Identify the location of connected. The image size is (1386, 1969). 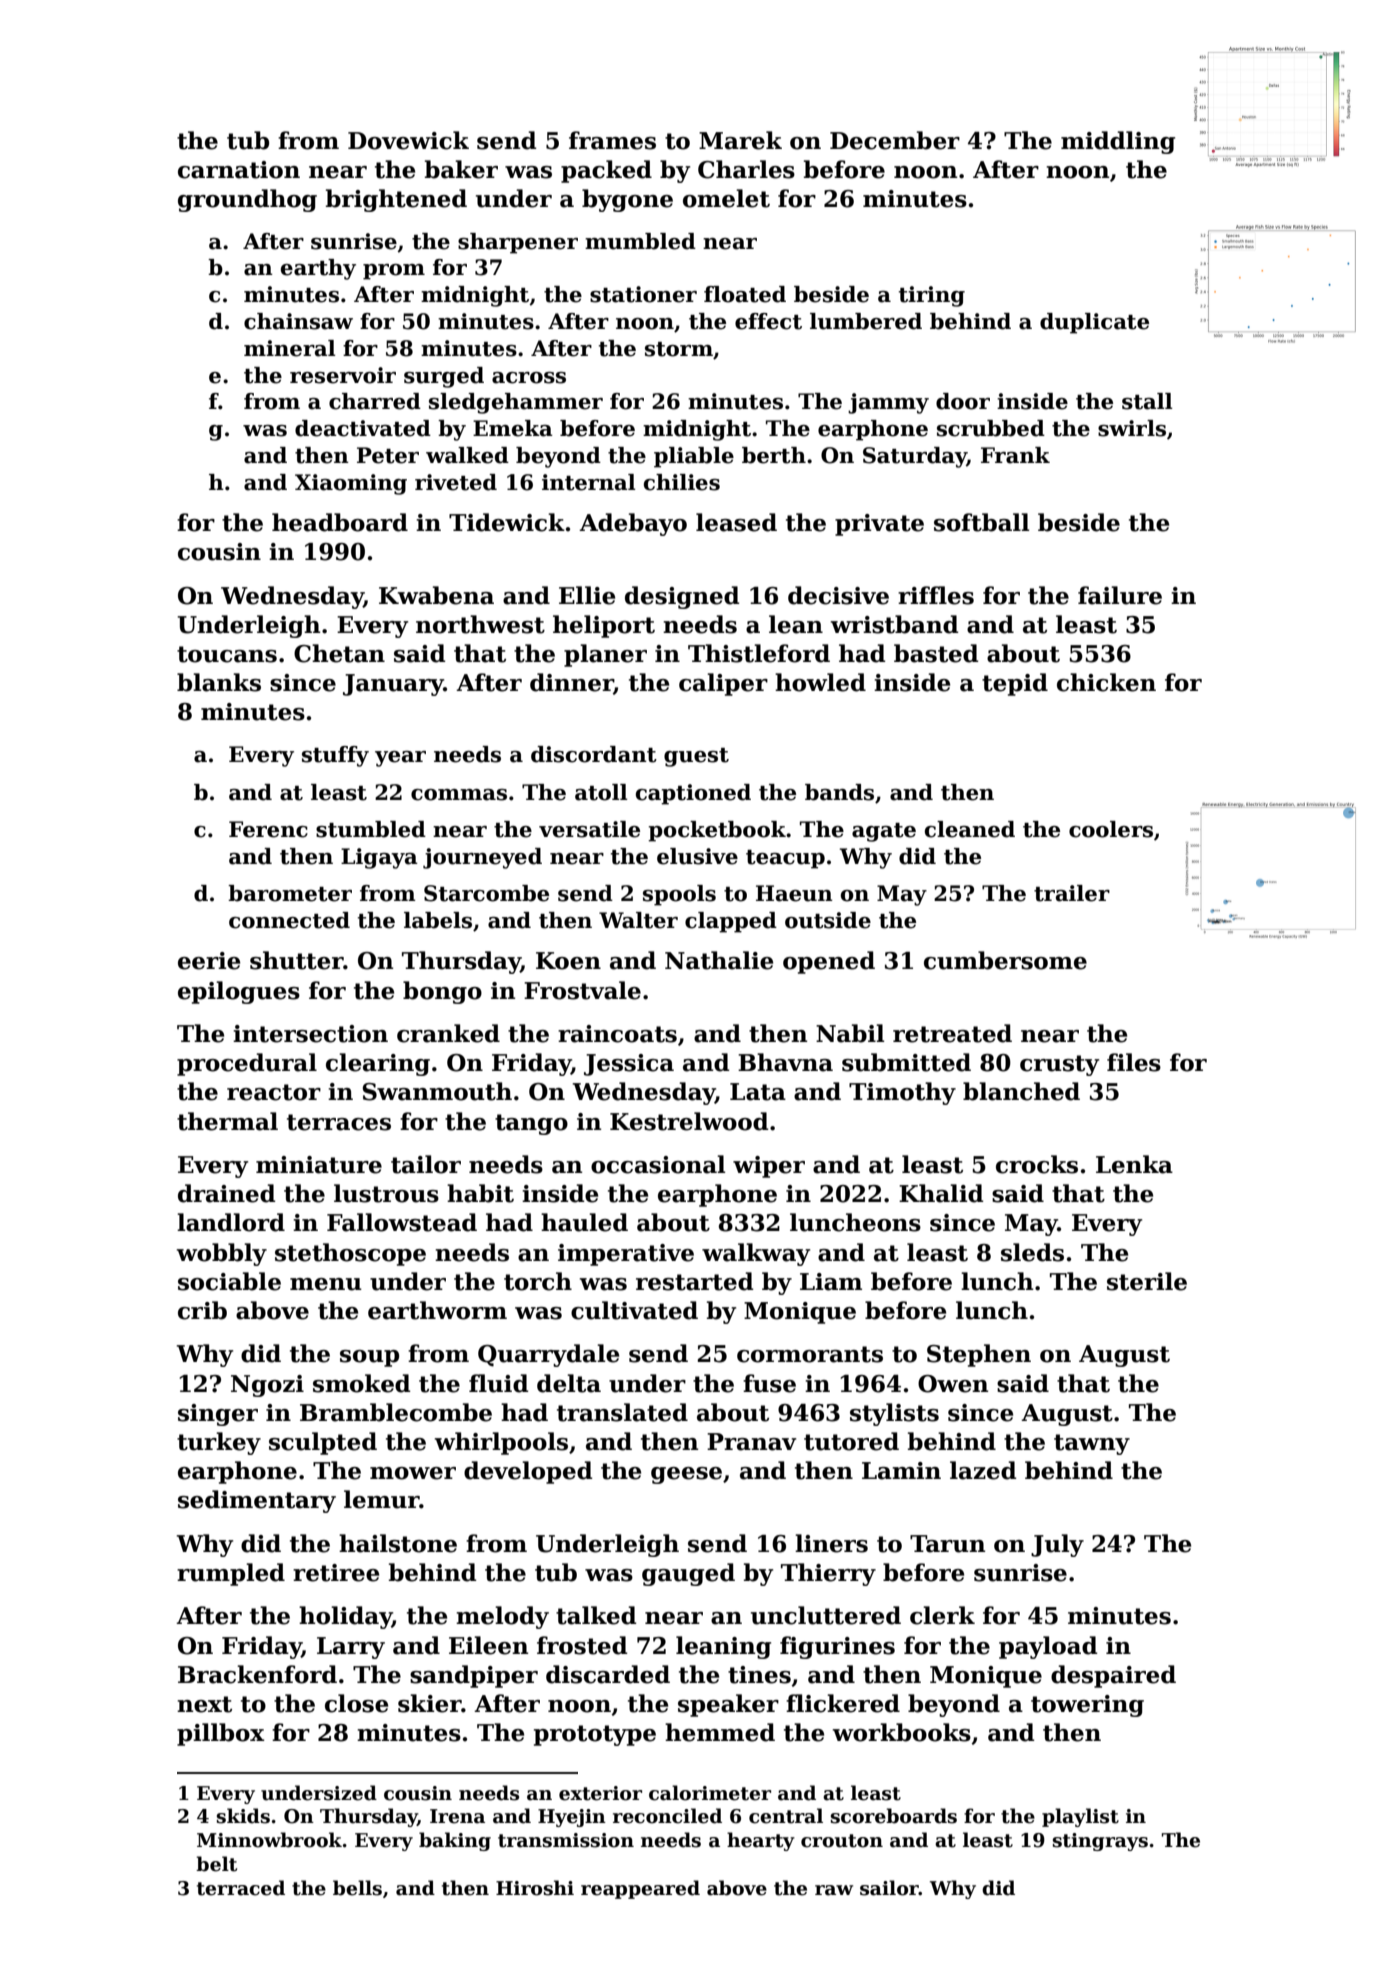
(289, 920).
